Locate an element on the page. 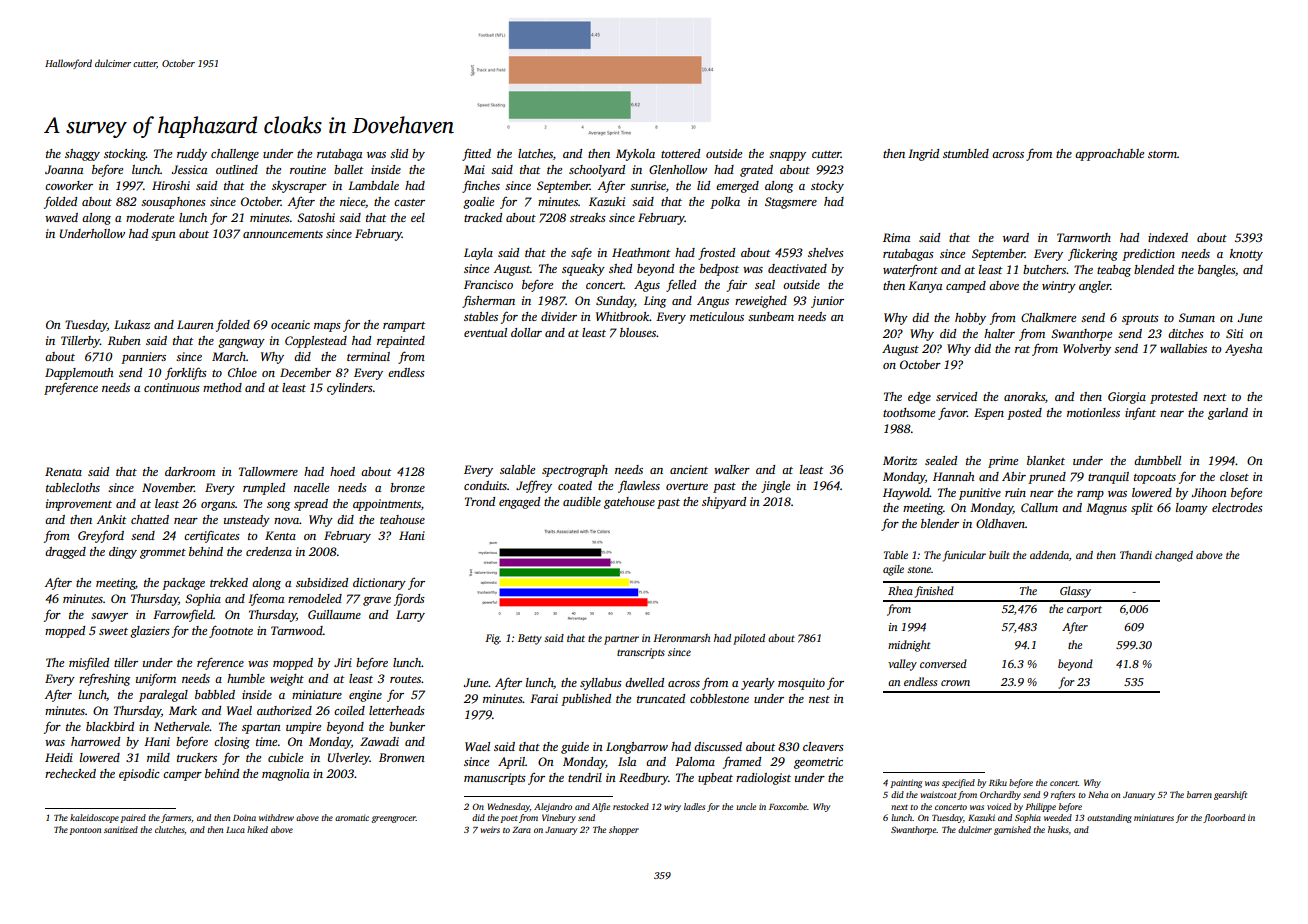  jingle is located at coordinates (775, 487).
